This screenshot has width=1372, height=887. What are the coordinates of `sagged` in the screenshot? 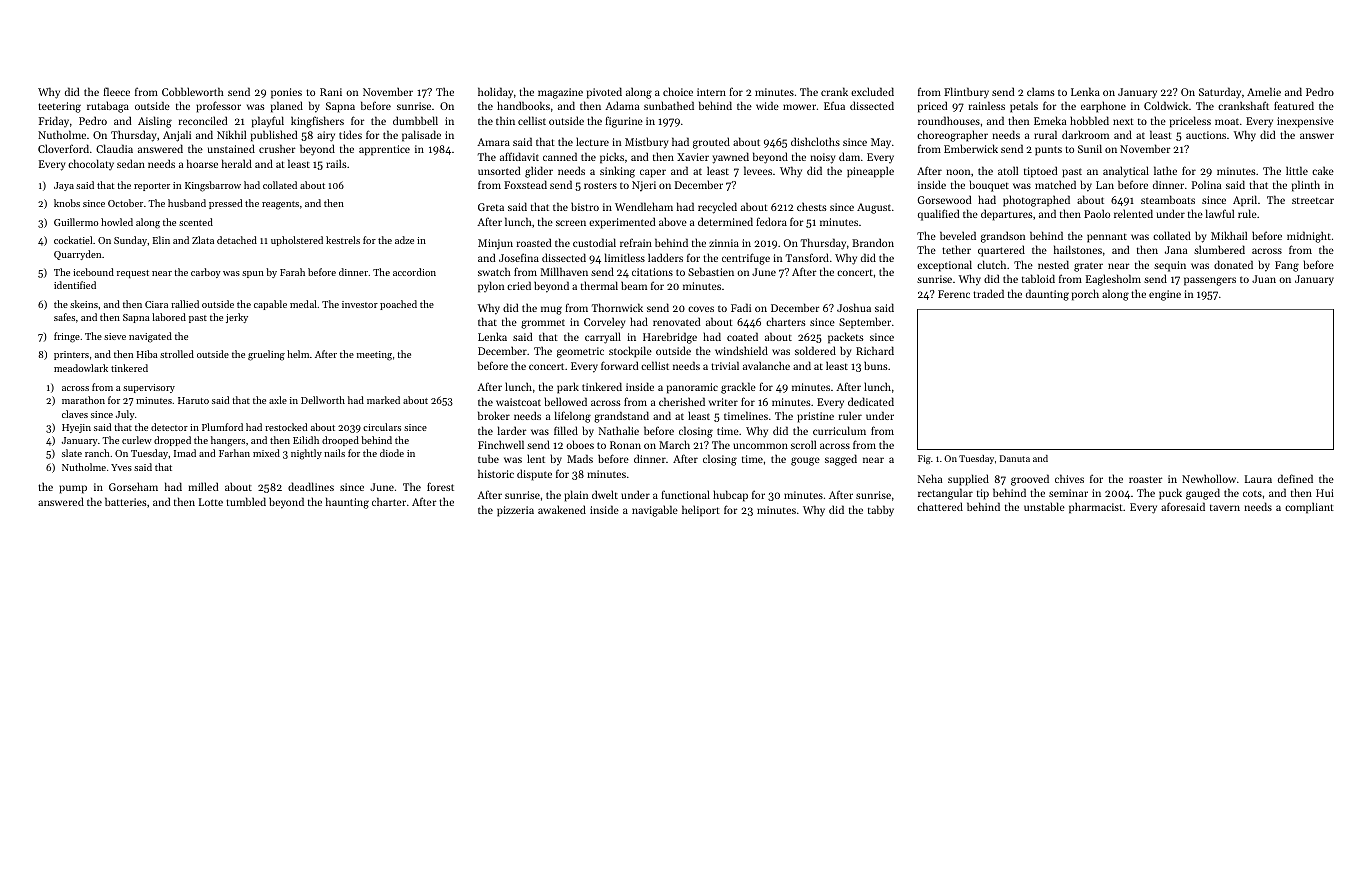 It's located at (841, 460).
